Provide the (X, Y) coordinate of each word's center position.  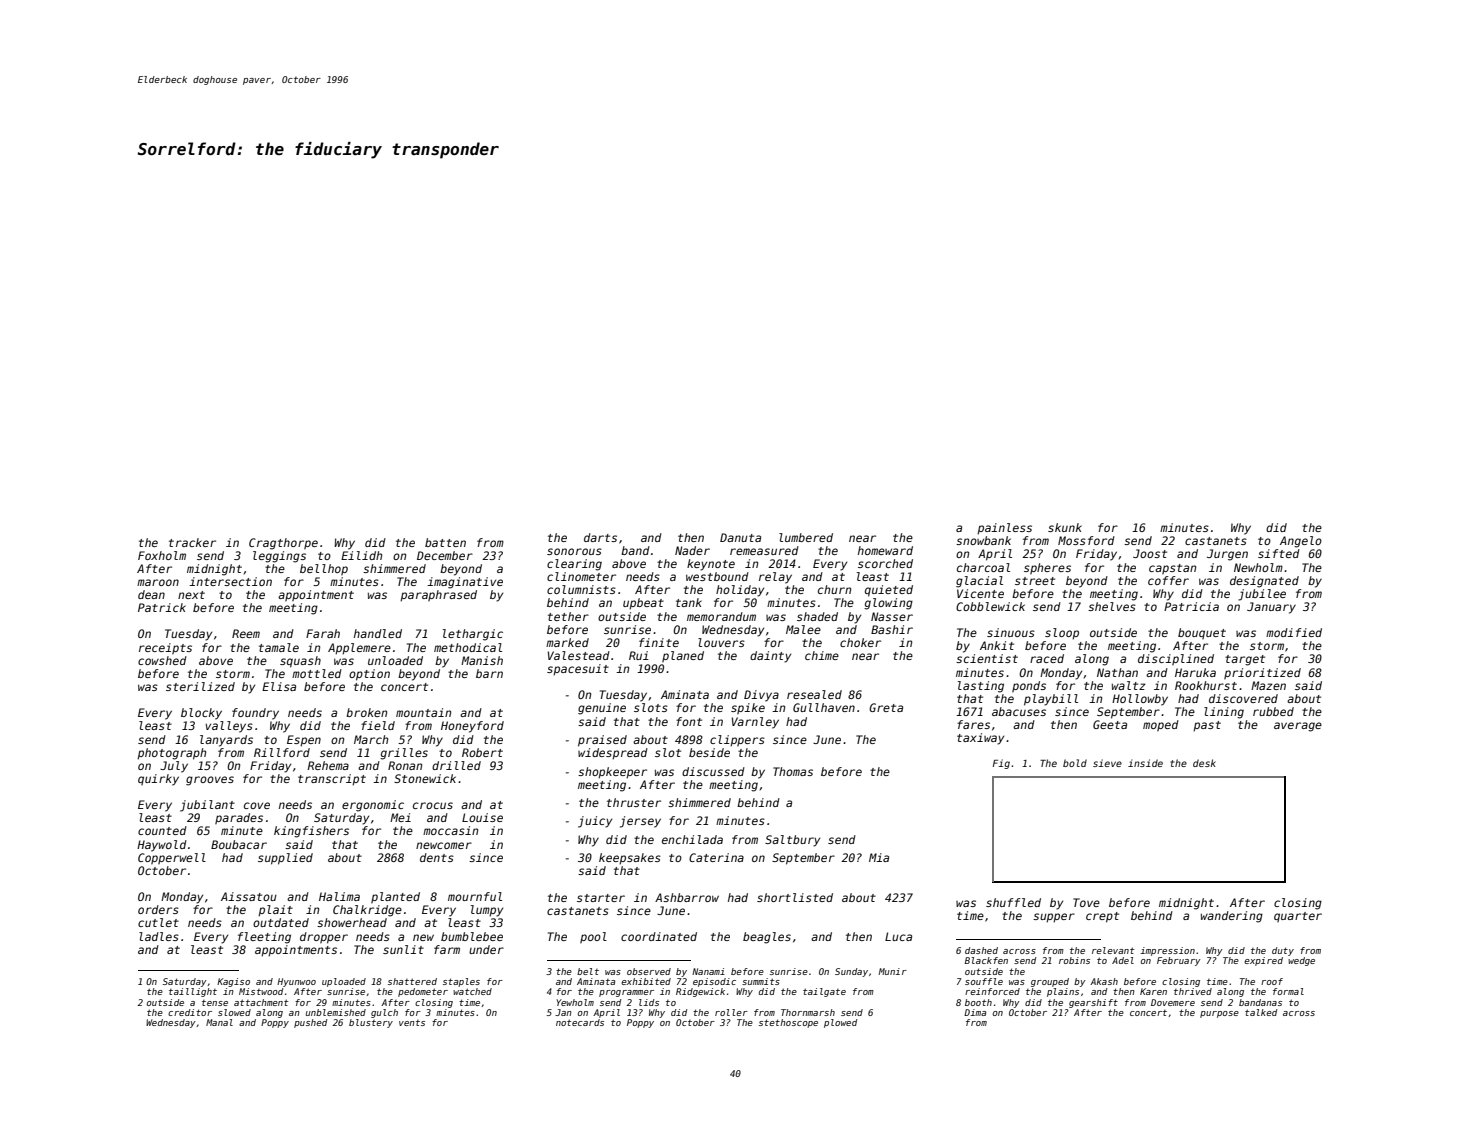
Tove (1086, 902)
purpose (1219, 1014)
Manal (219, 1022)
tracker (192, 542)
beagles (767, 938)
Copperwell (172, 858)
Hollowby (1140, 700)
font (689, 721)
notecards (580, 1022)
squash (300, 662)
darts (600, 537)
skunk (1065, 527)
